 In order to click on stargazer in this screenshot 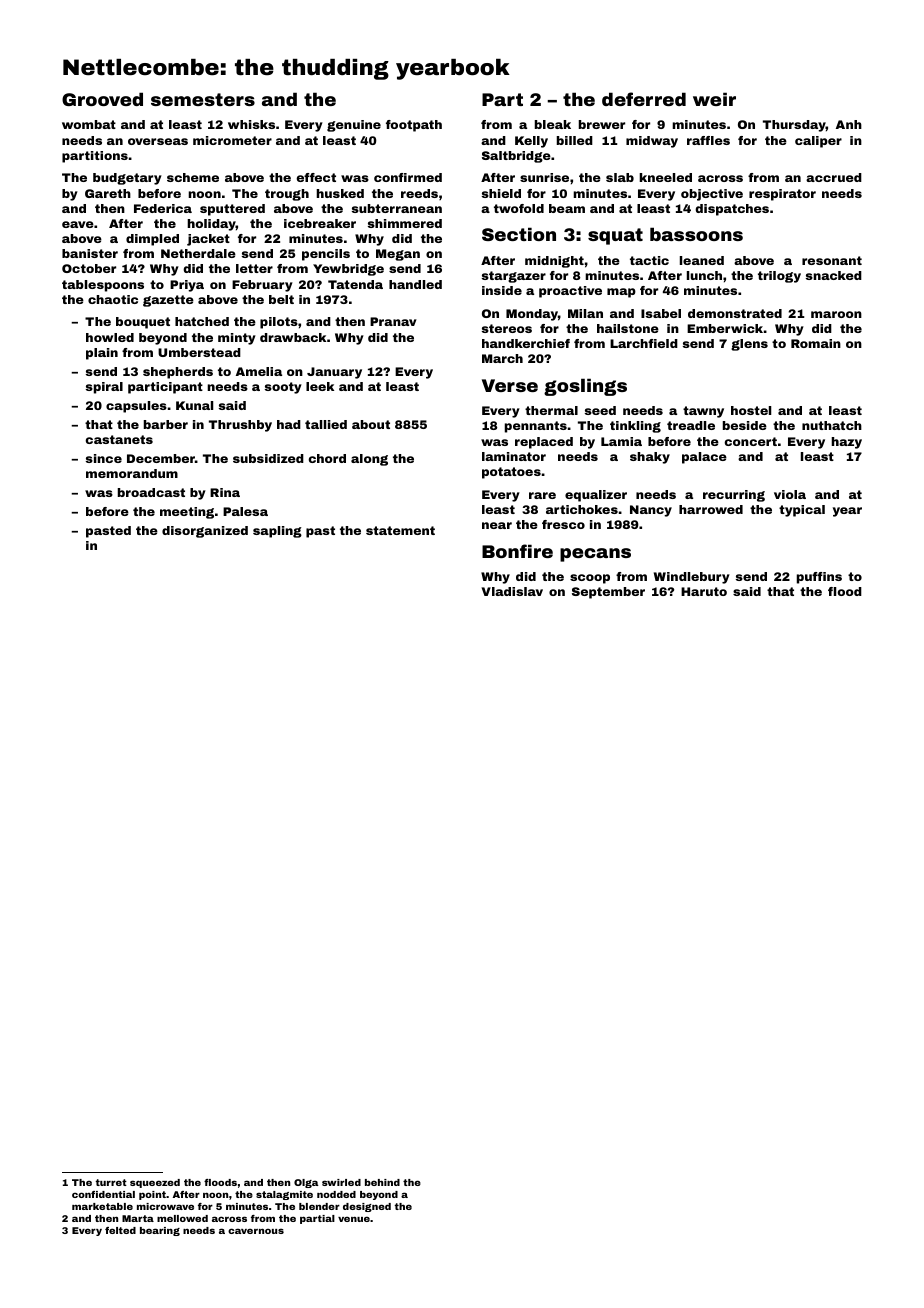, I will do `click(514, 277)`.
